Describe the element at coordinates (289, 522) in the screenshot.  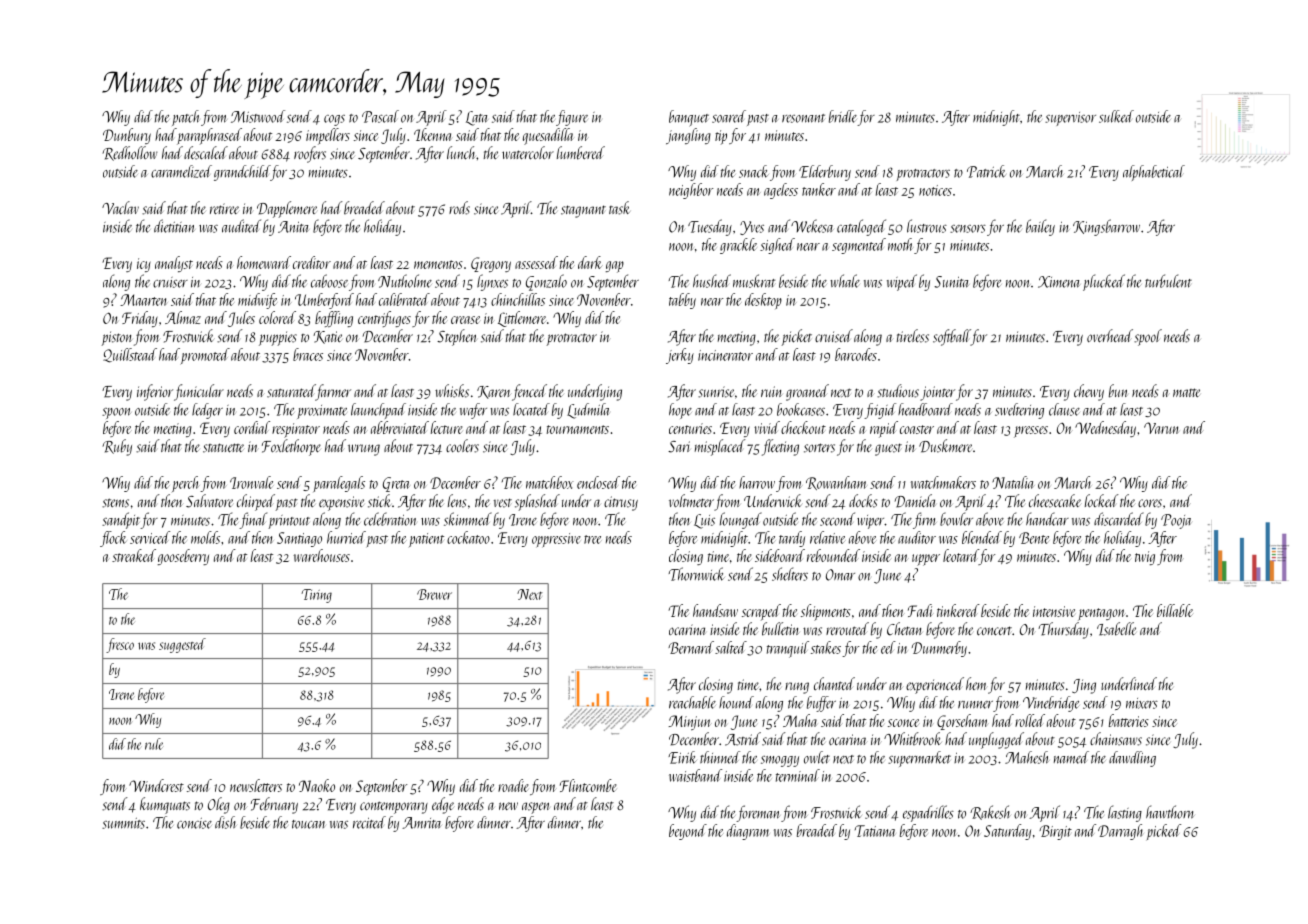
I see `printout` at that location.
